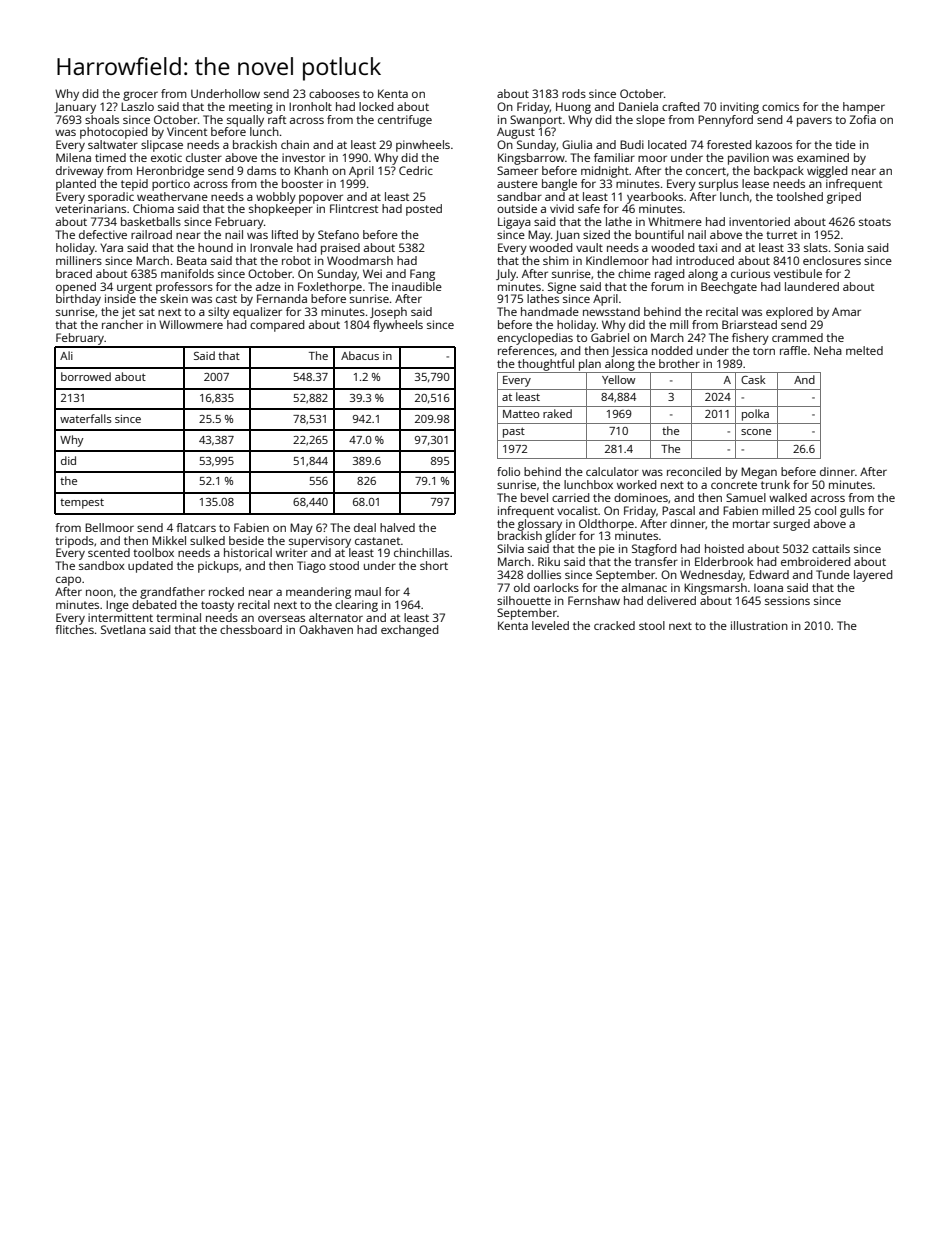 This screenshot has width=952, height=1233. Describe the element at coordinates (508, 471) in the screenshot. I see `folio` at that location.
